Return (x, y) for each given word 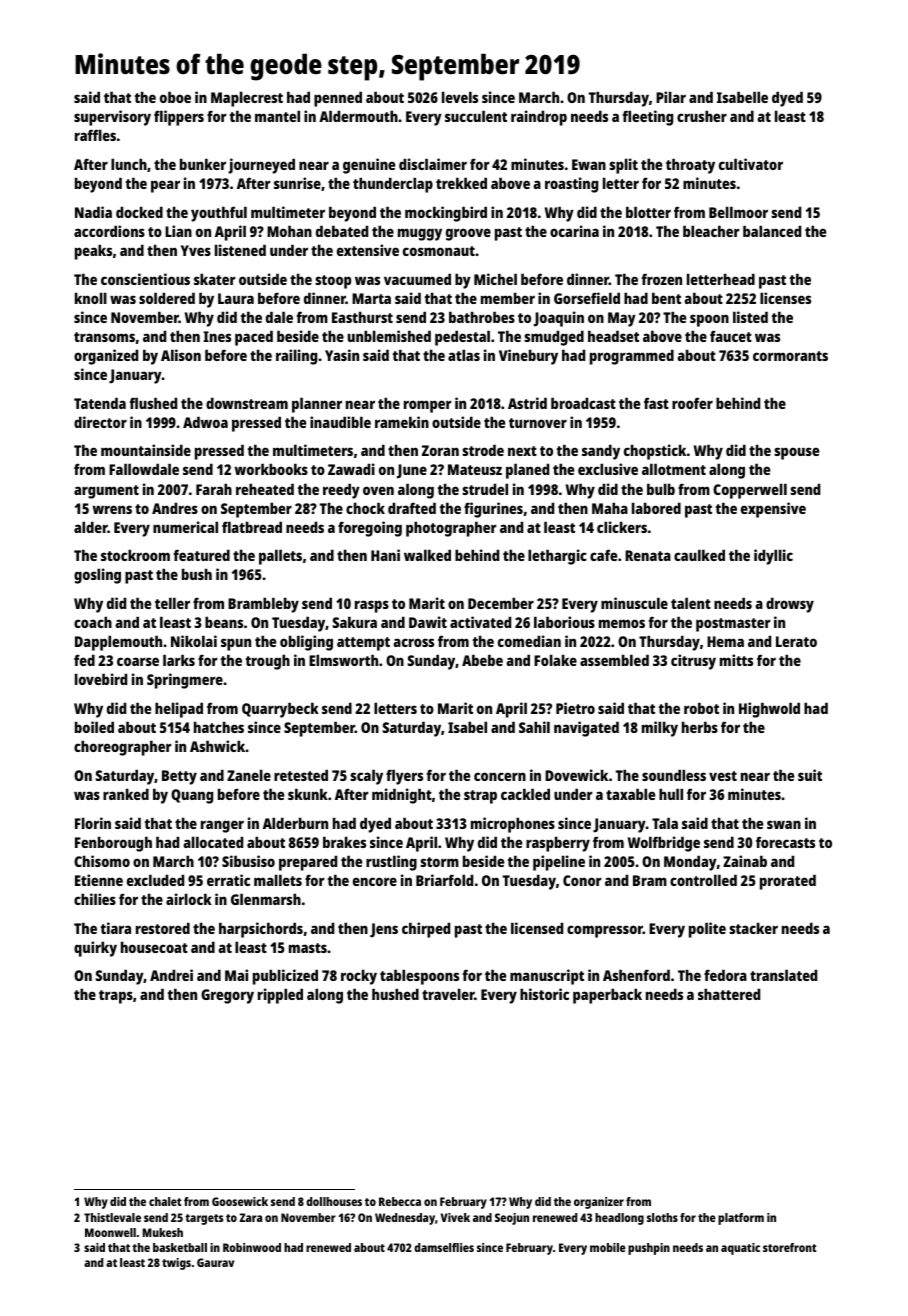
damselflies (444, 1247)
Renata (648, 555)
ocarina (574, 231)
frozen (661, 279)
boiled (94, 727)
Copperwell (750, 491)
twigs (176, 1264)
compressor (605, 931)
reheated (265, 489)
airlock (189, 899)
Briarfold (444, 880)
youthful (219, 214)
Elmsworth (343, 660)
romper (428, 406)
